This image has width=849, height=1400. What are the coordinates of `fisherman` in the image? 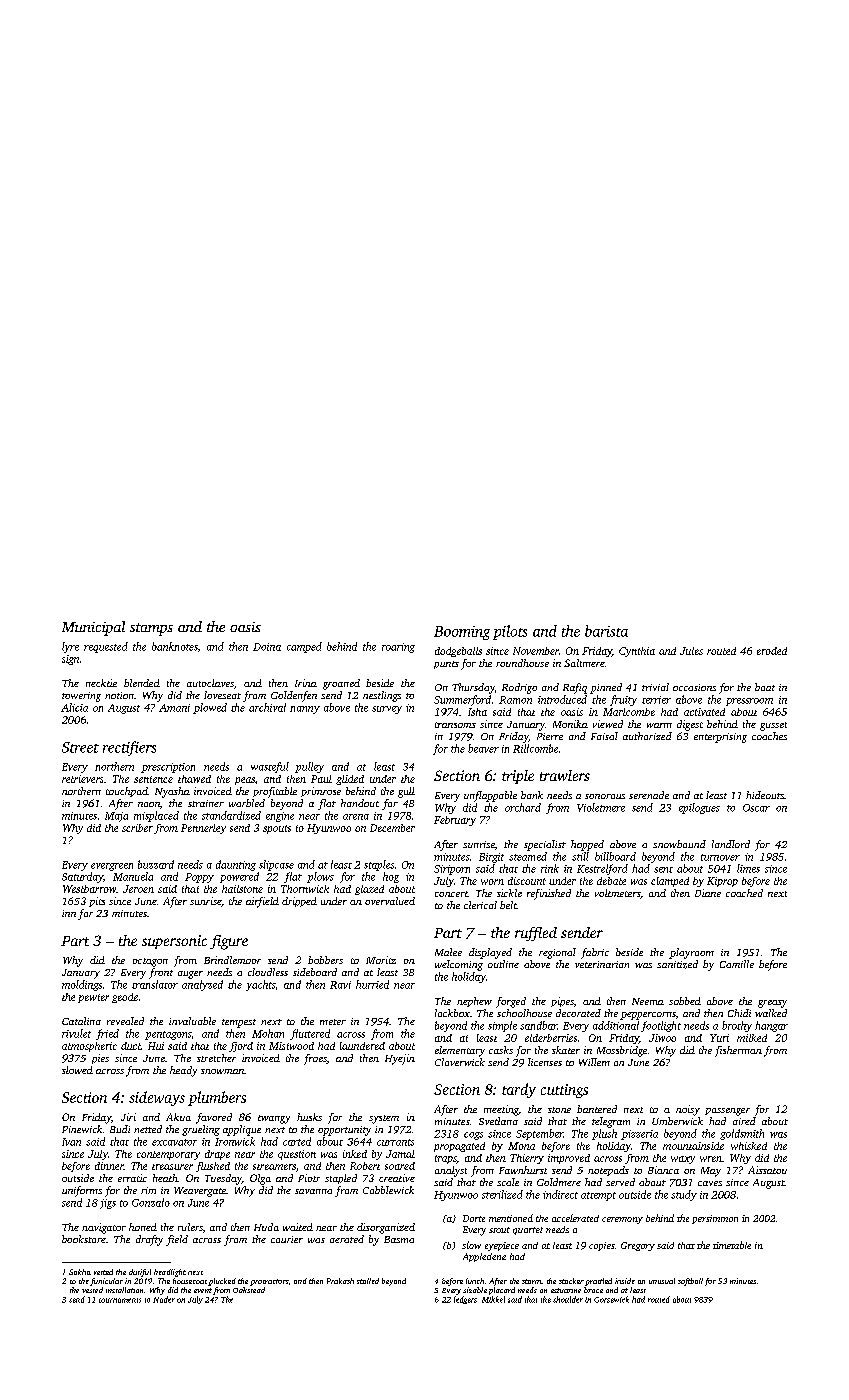 It's located at (738, 1051).
